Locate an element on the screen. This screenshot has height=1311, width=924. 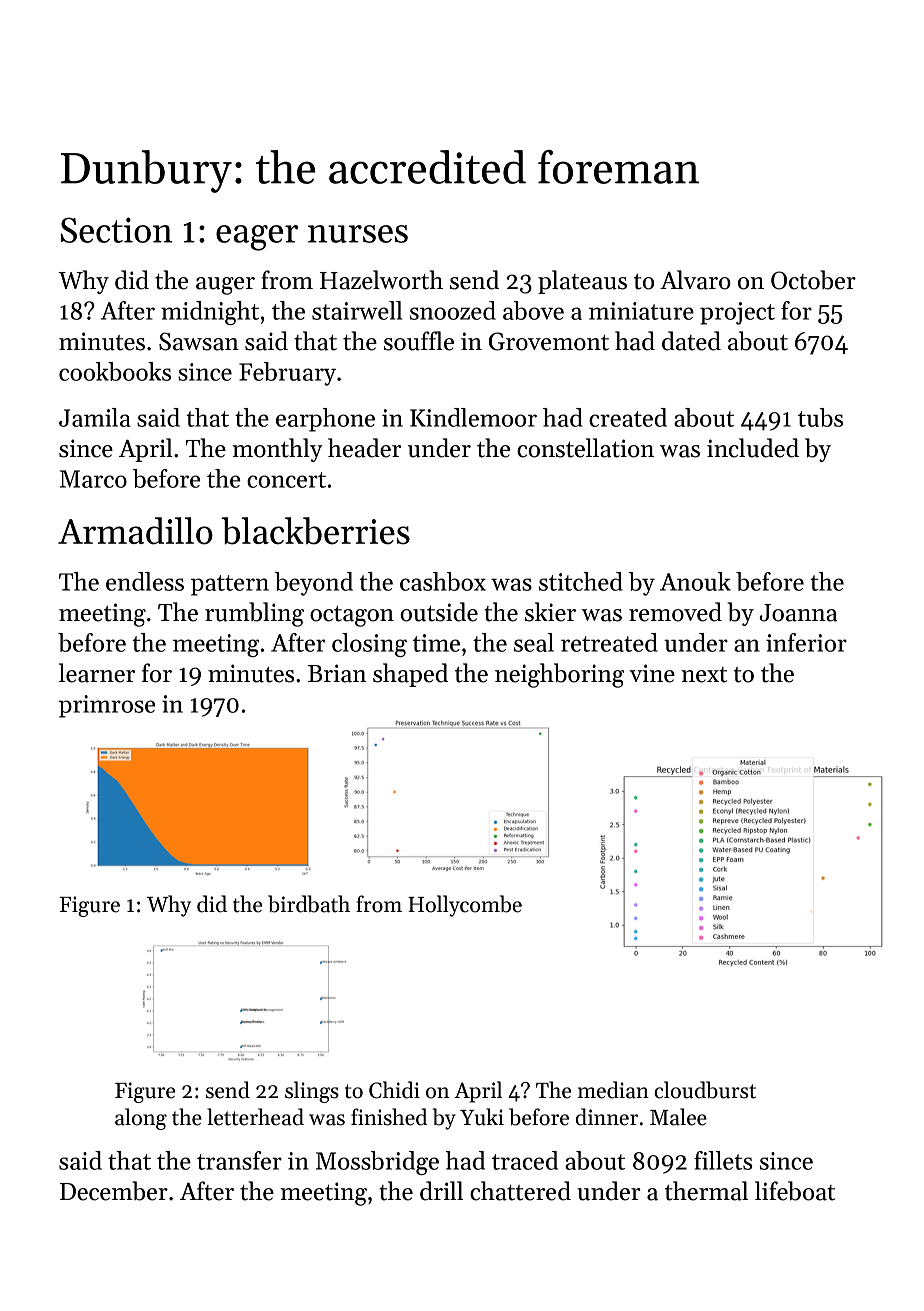
Anouk is located at coordinates (695, 581).
